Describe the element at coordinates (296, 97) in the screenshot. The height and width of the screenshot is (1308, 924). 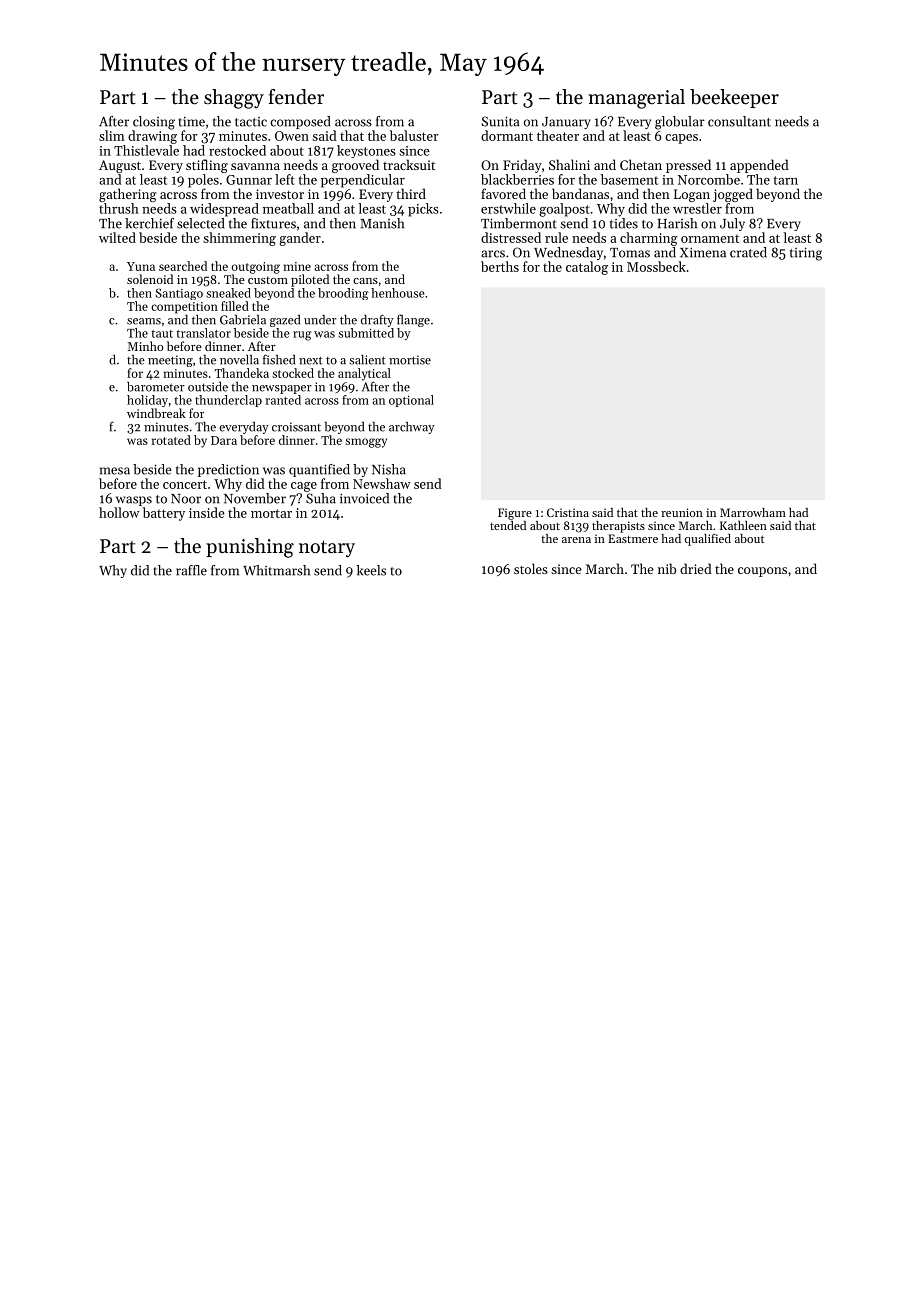
I see `fender` at that location.
